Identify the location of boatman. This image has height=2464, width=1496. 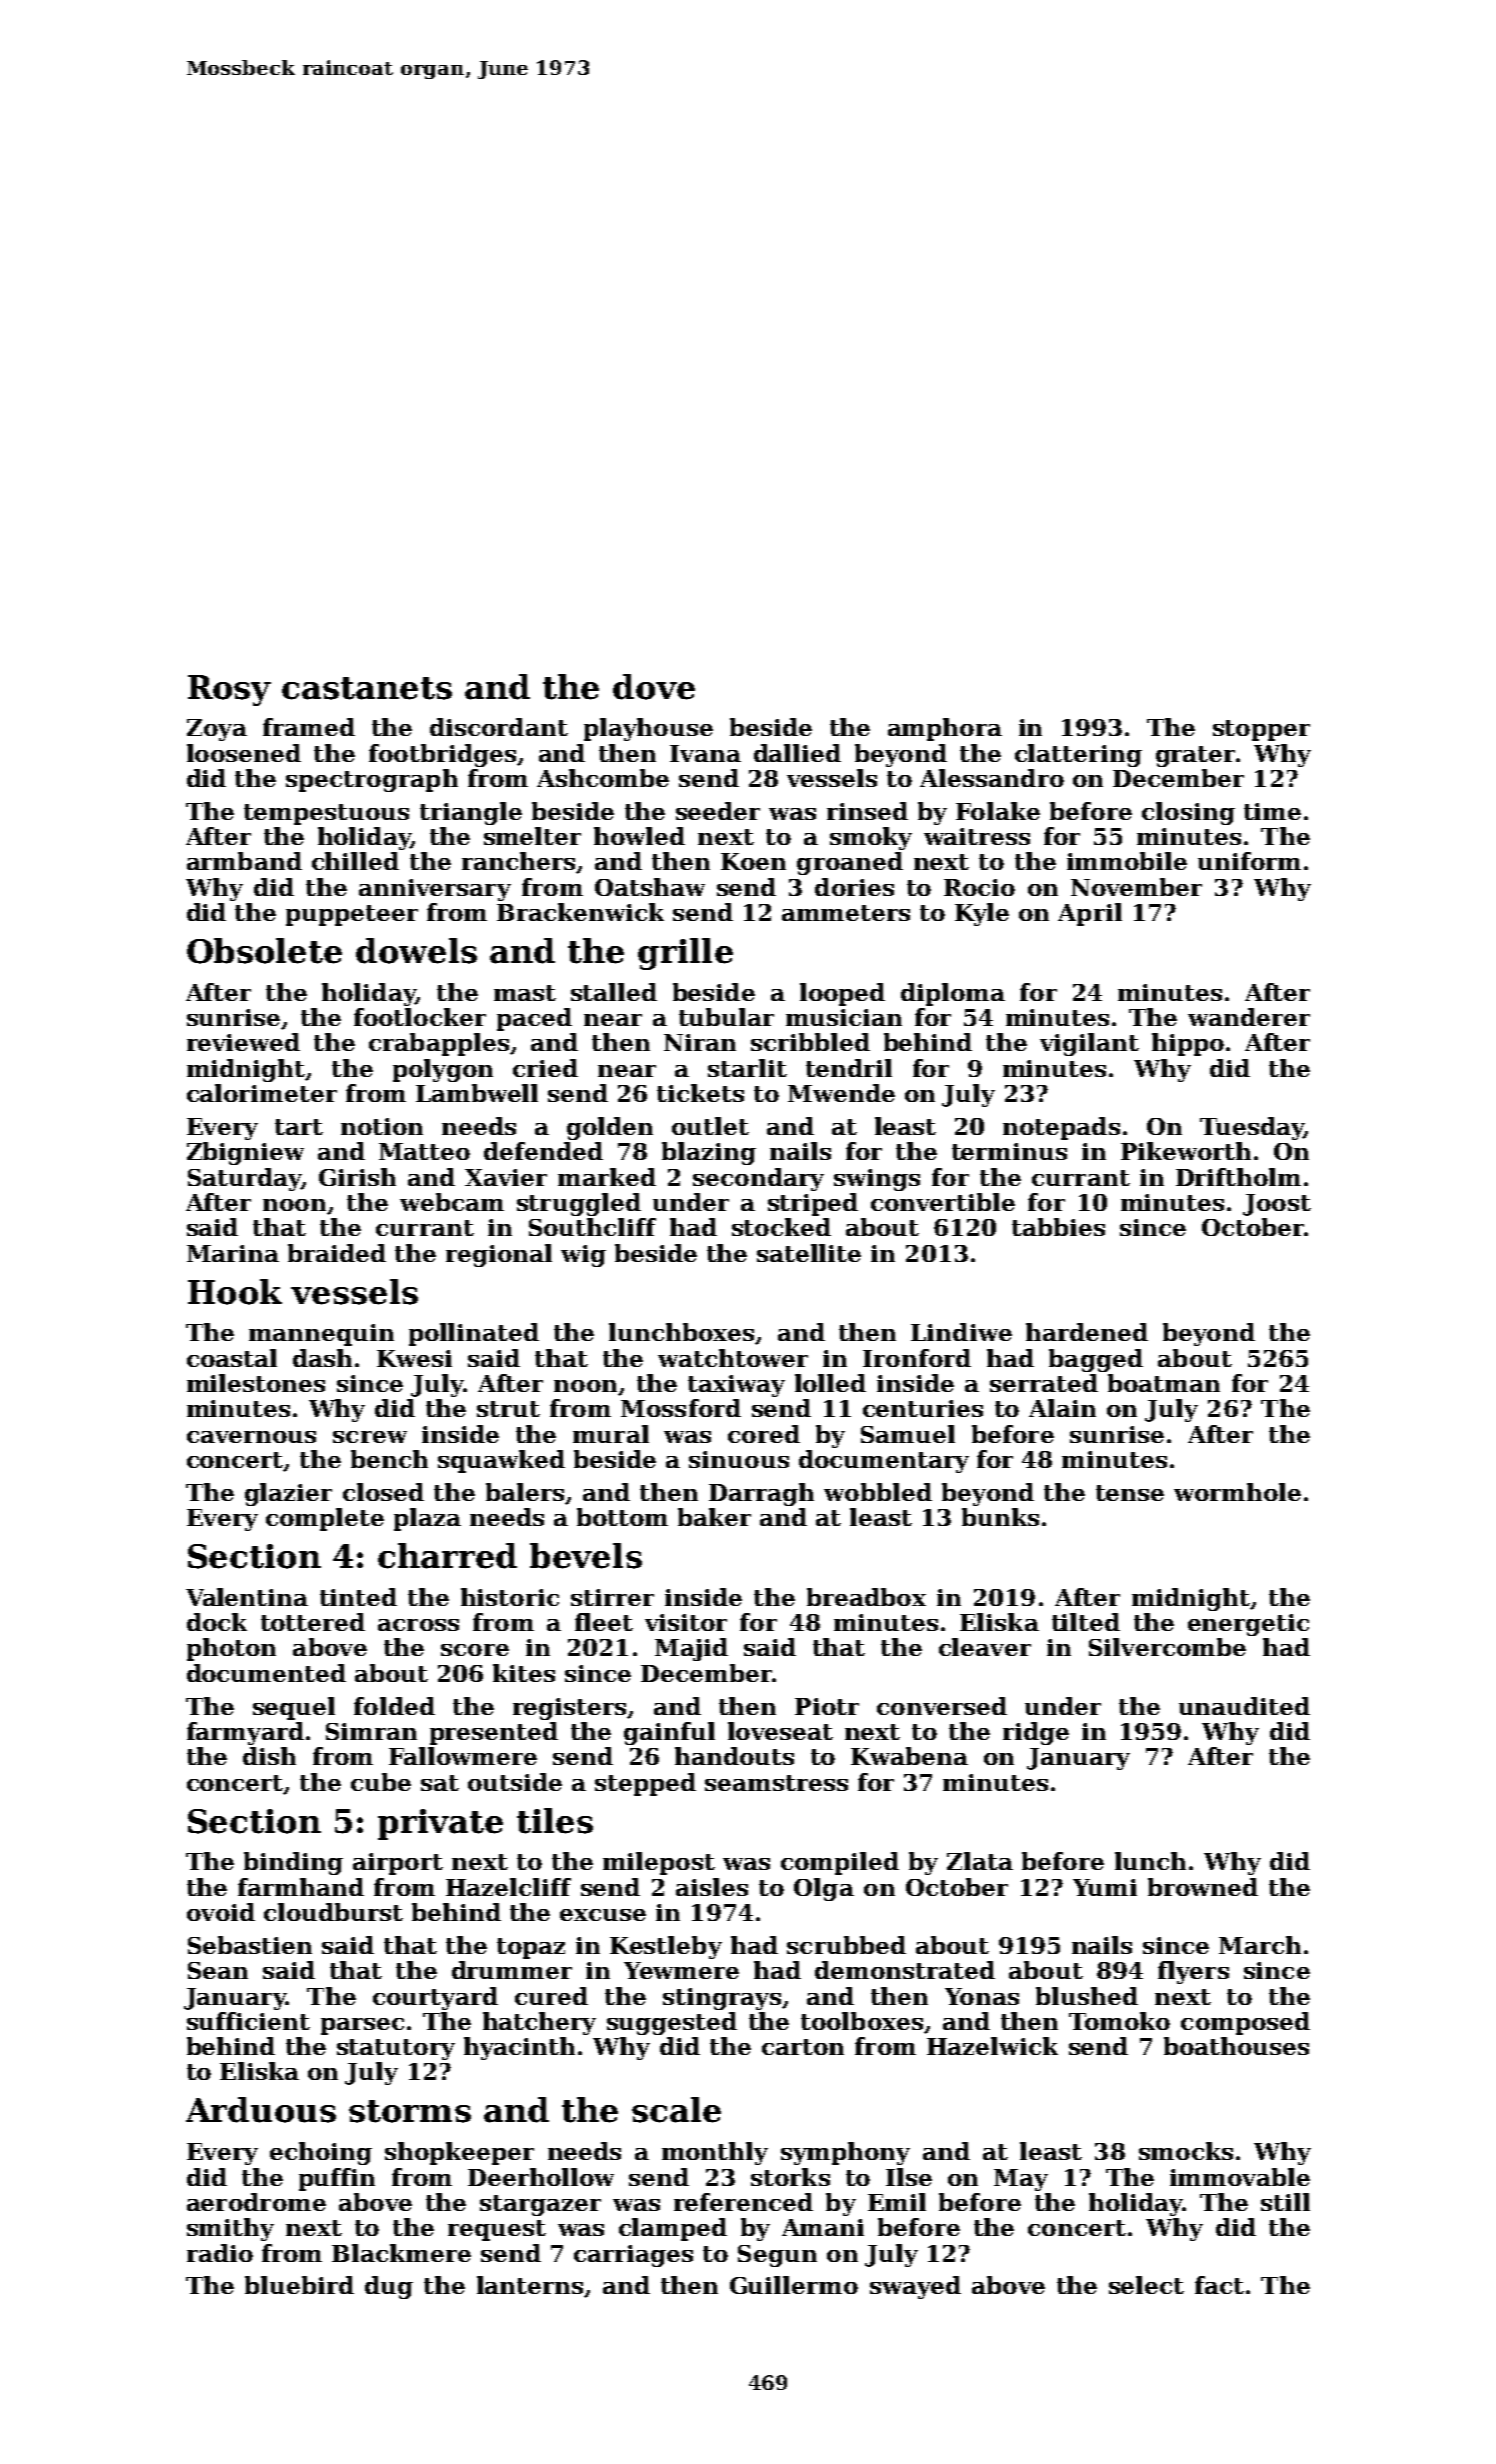
(1164, 1383).
